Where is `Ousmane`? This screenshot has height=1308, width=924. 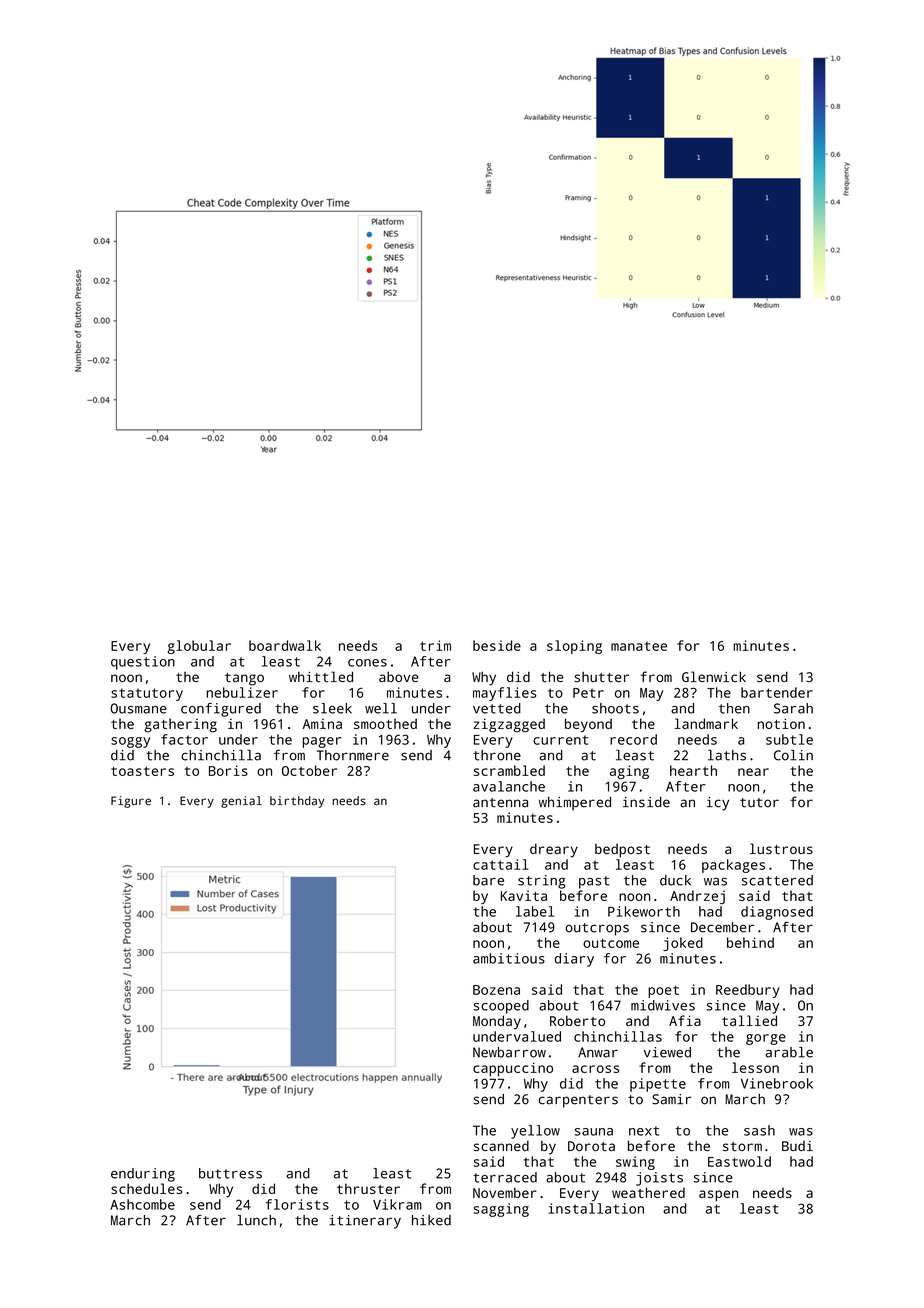 Ousmane is located at coordinates (138, 708).
